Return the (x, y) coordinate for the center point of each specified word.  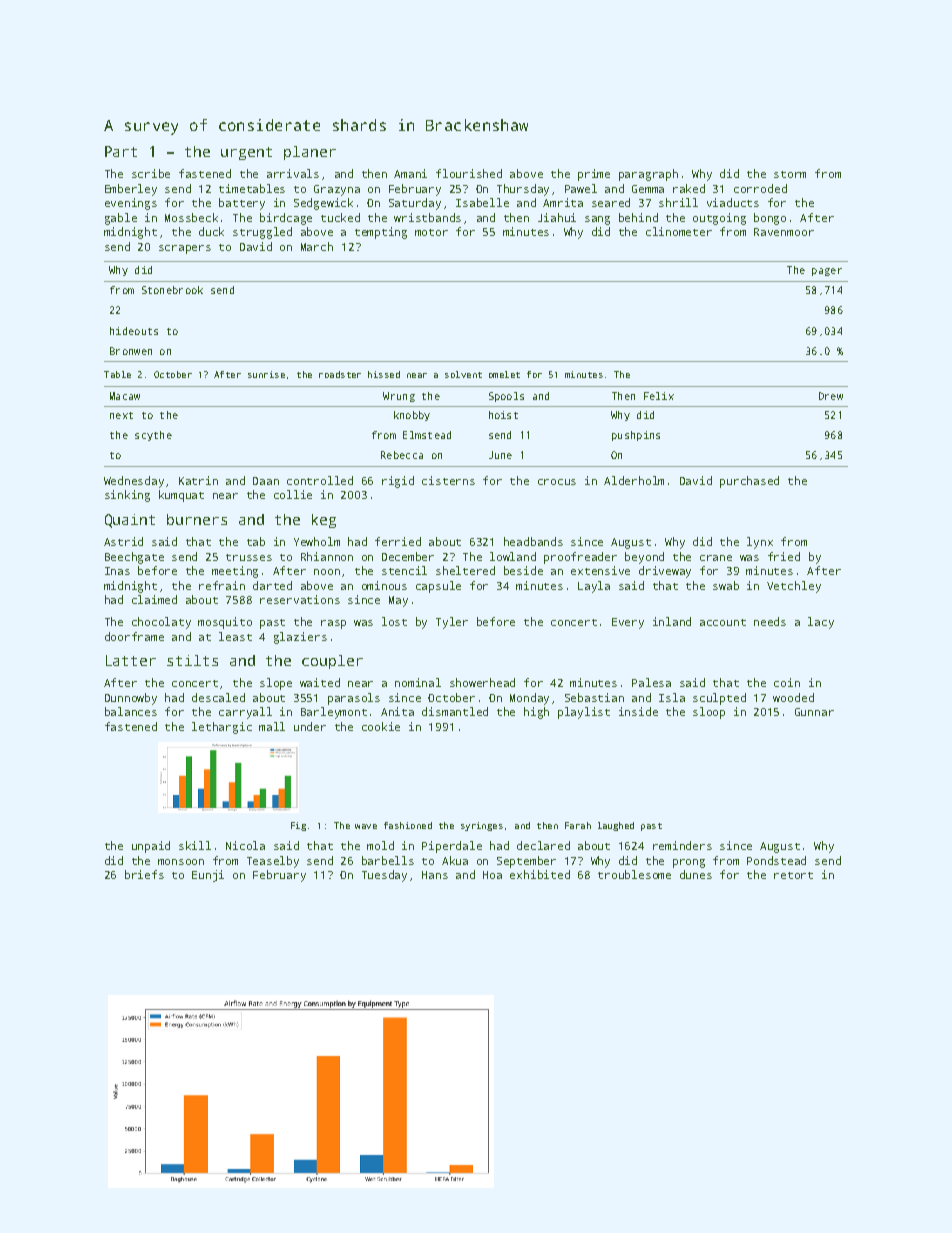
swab (726, 585)
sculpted (719, 699)
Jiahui (557, 217)
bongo (770, 219)
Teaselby (273, 862)
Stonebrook (172, 290)
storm (790, 174)
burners (197, 519)
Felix (659, 396)
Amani (410, 173)
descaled (218, 697)
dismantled (455, 711)
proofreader (580, 558)
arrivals (293, 173)
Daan (266, 481)
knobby (412, 416)
